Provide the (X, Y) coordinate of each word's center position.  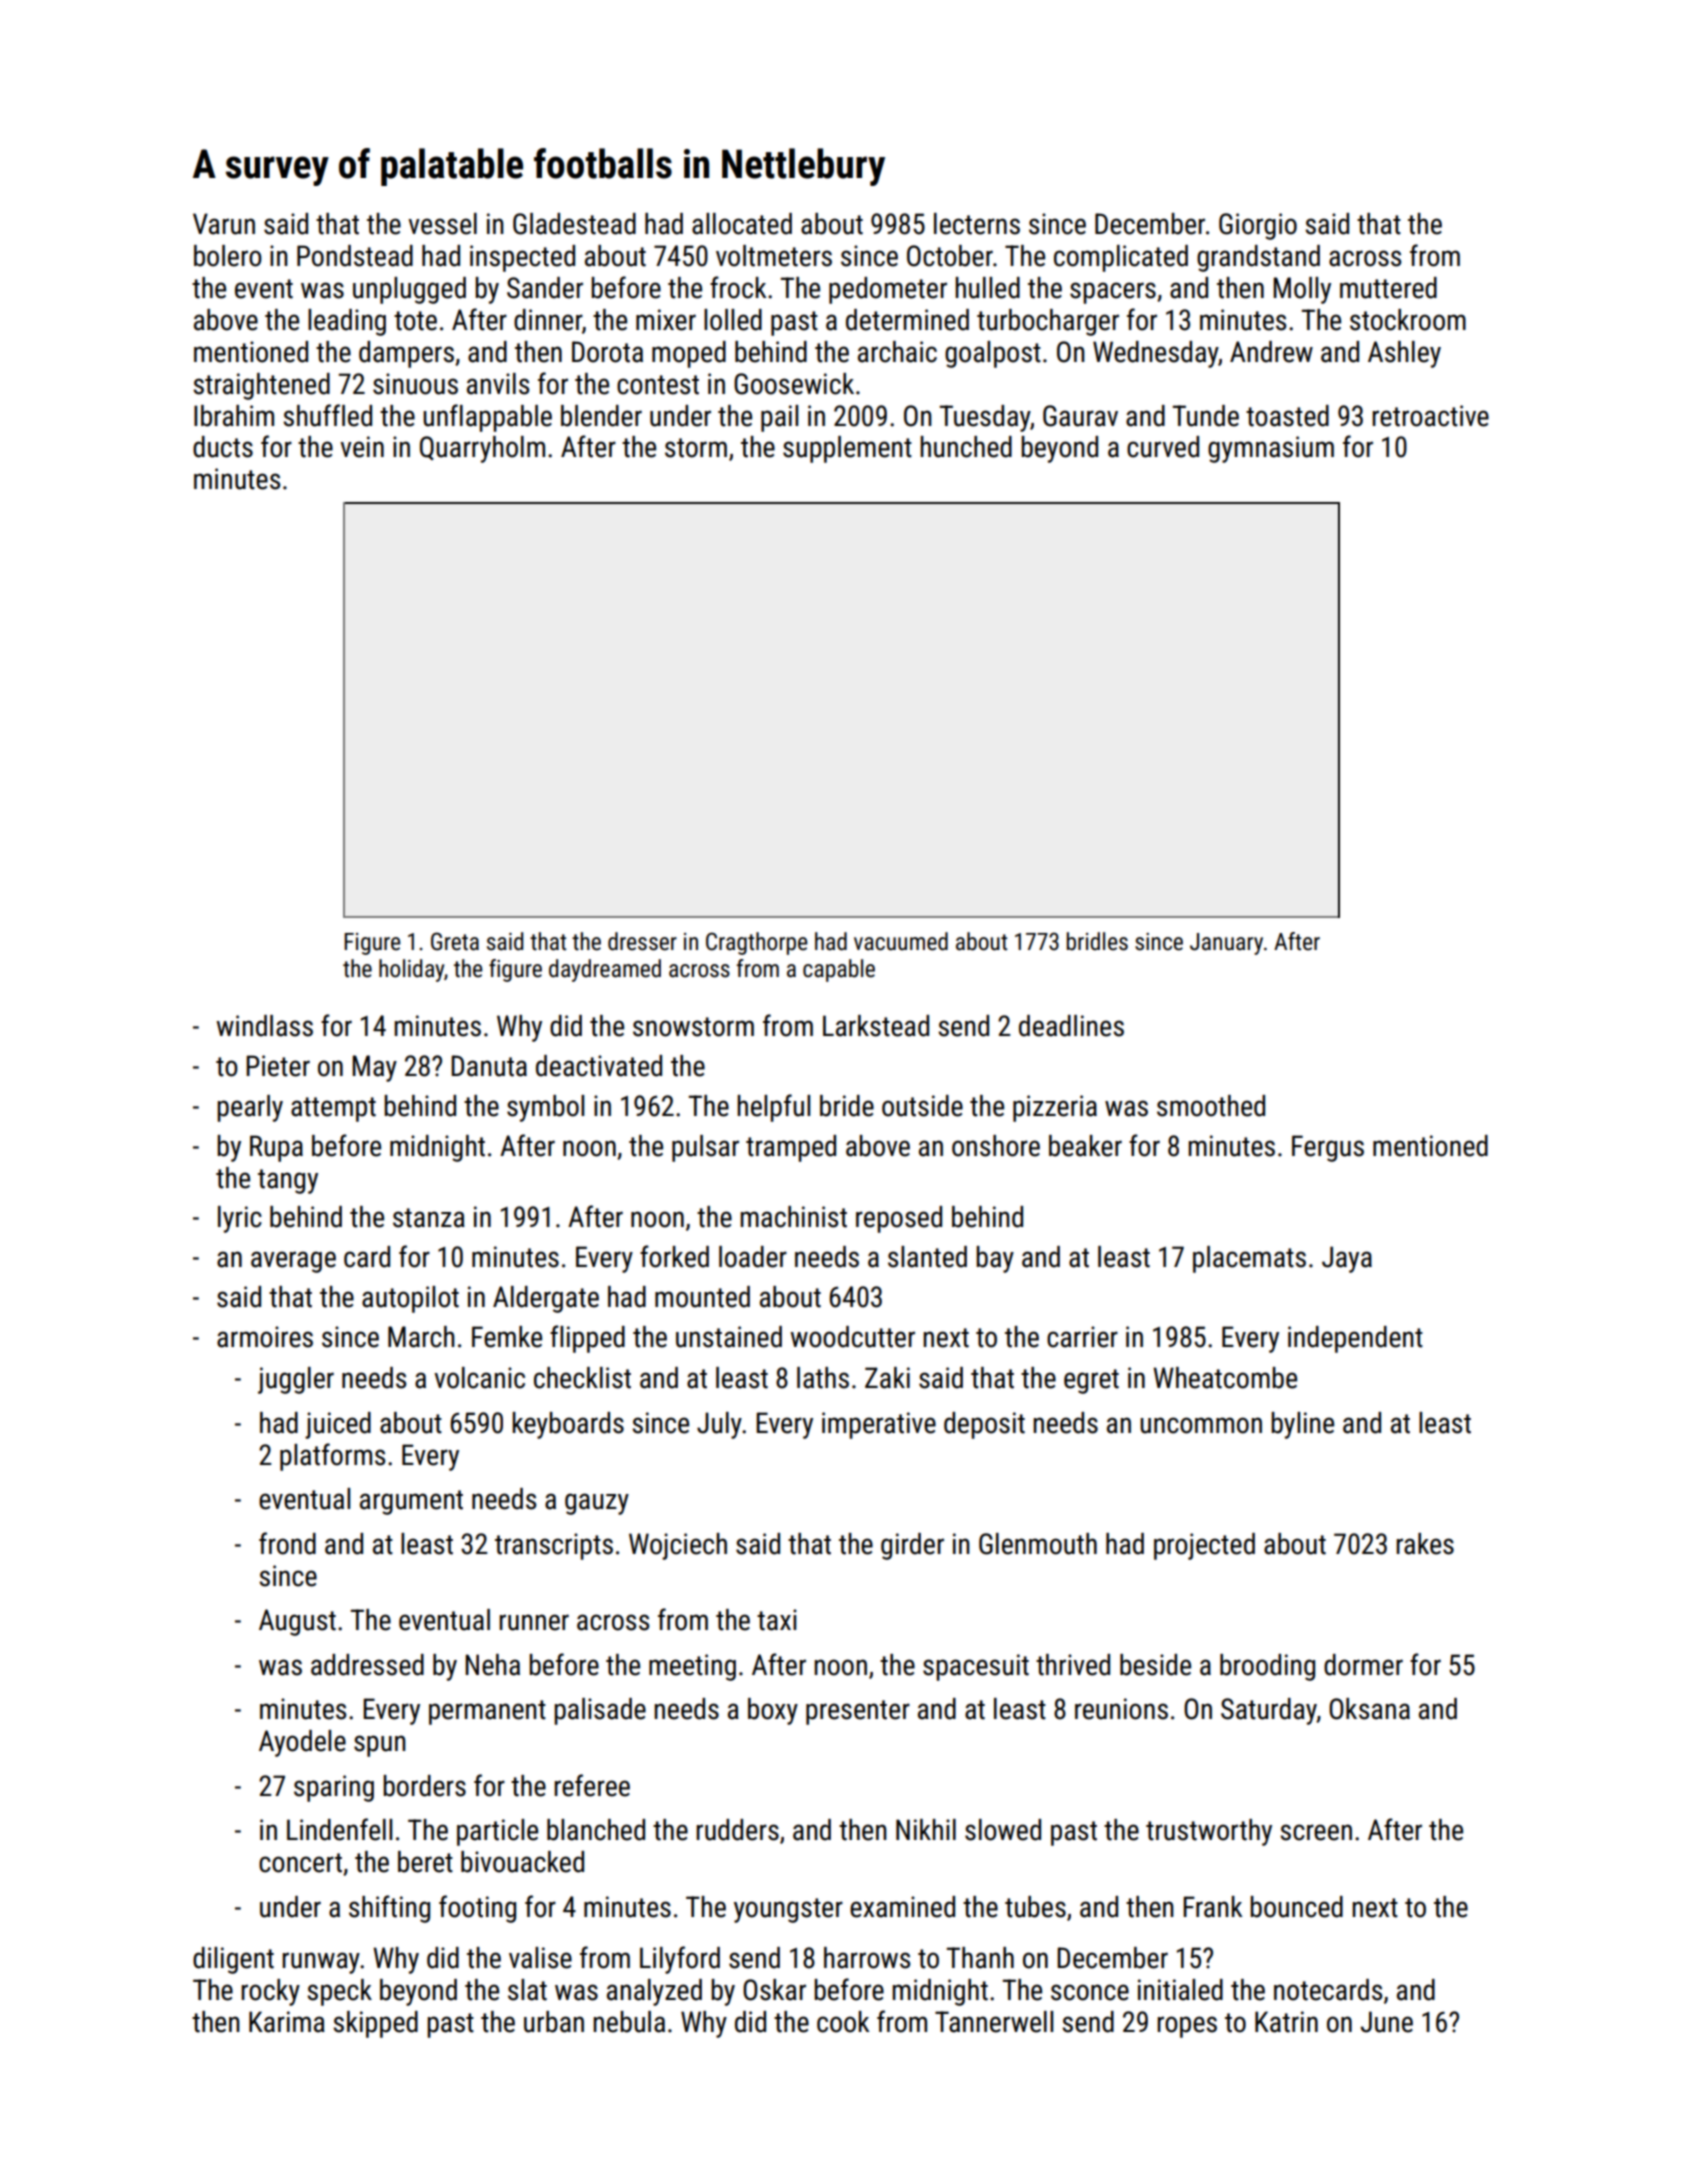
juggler (296, 1380)
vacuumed (901, 941)
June (1387, 2022)
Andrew (1271, 352)
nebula (629, 2022)
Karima (287, 2022)
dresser (642, 941)
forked (674, 1256)
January (1226, 944)
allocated (742, 224)
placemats (1249, 1259)
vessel (442, 224)
